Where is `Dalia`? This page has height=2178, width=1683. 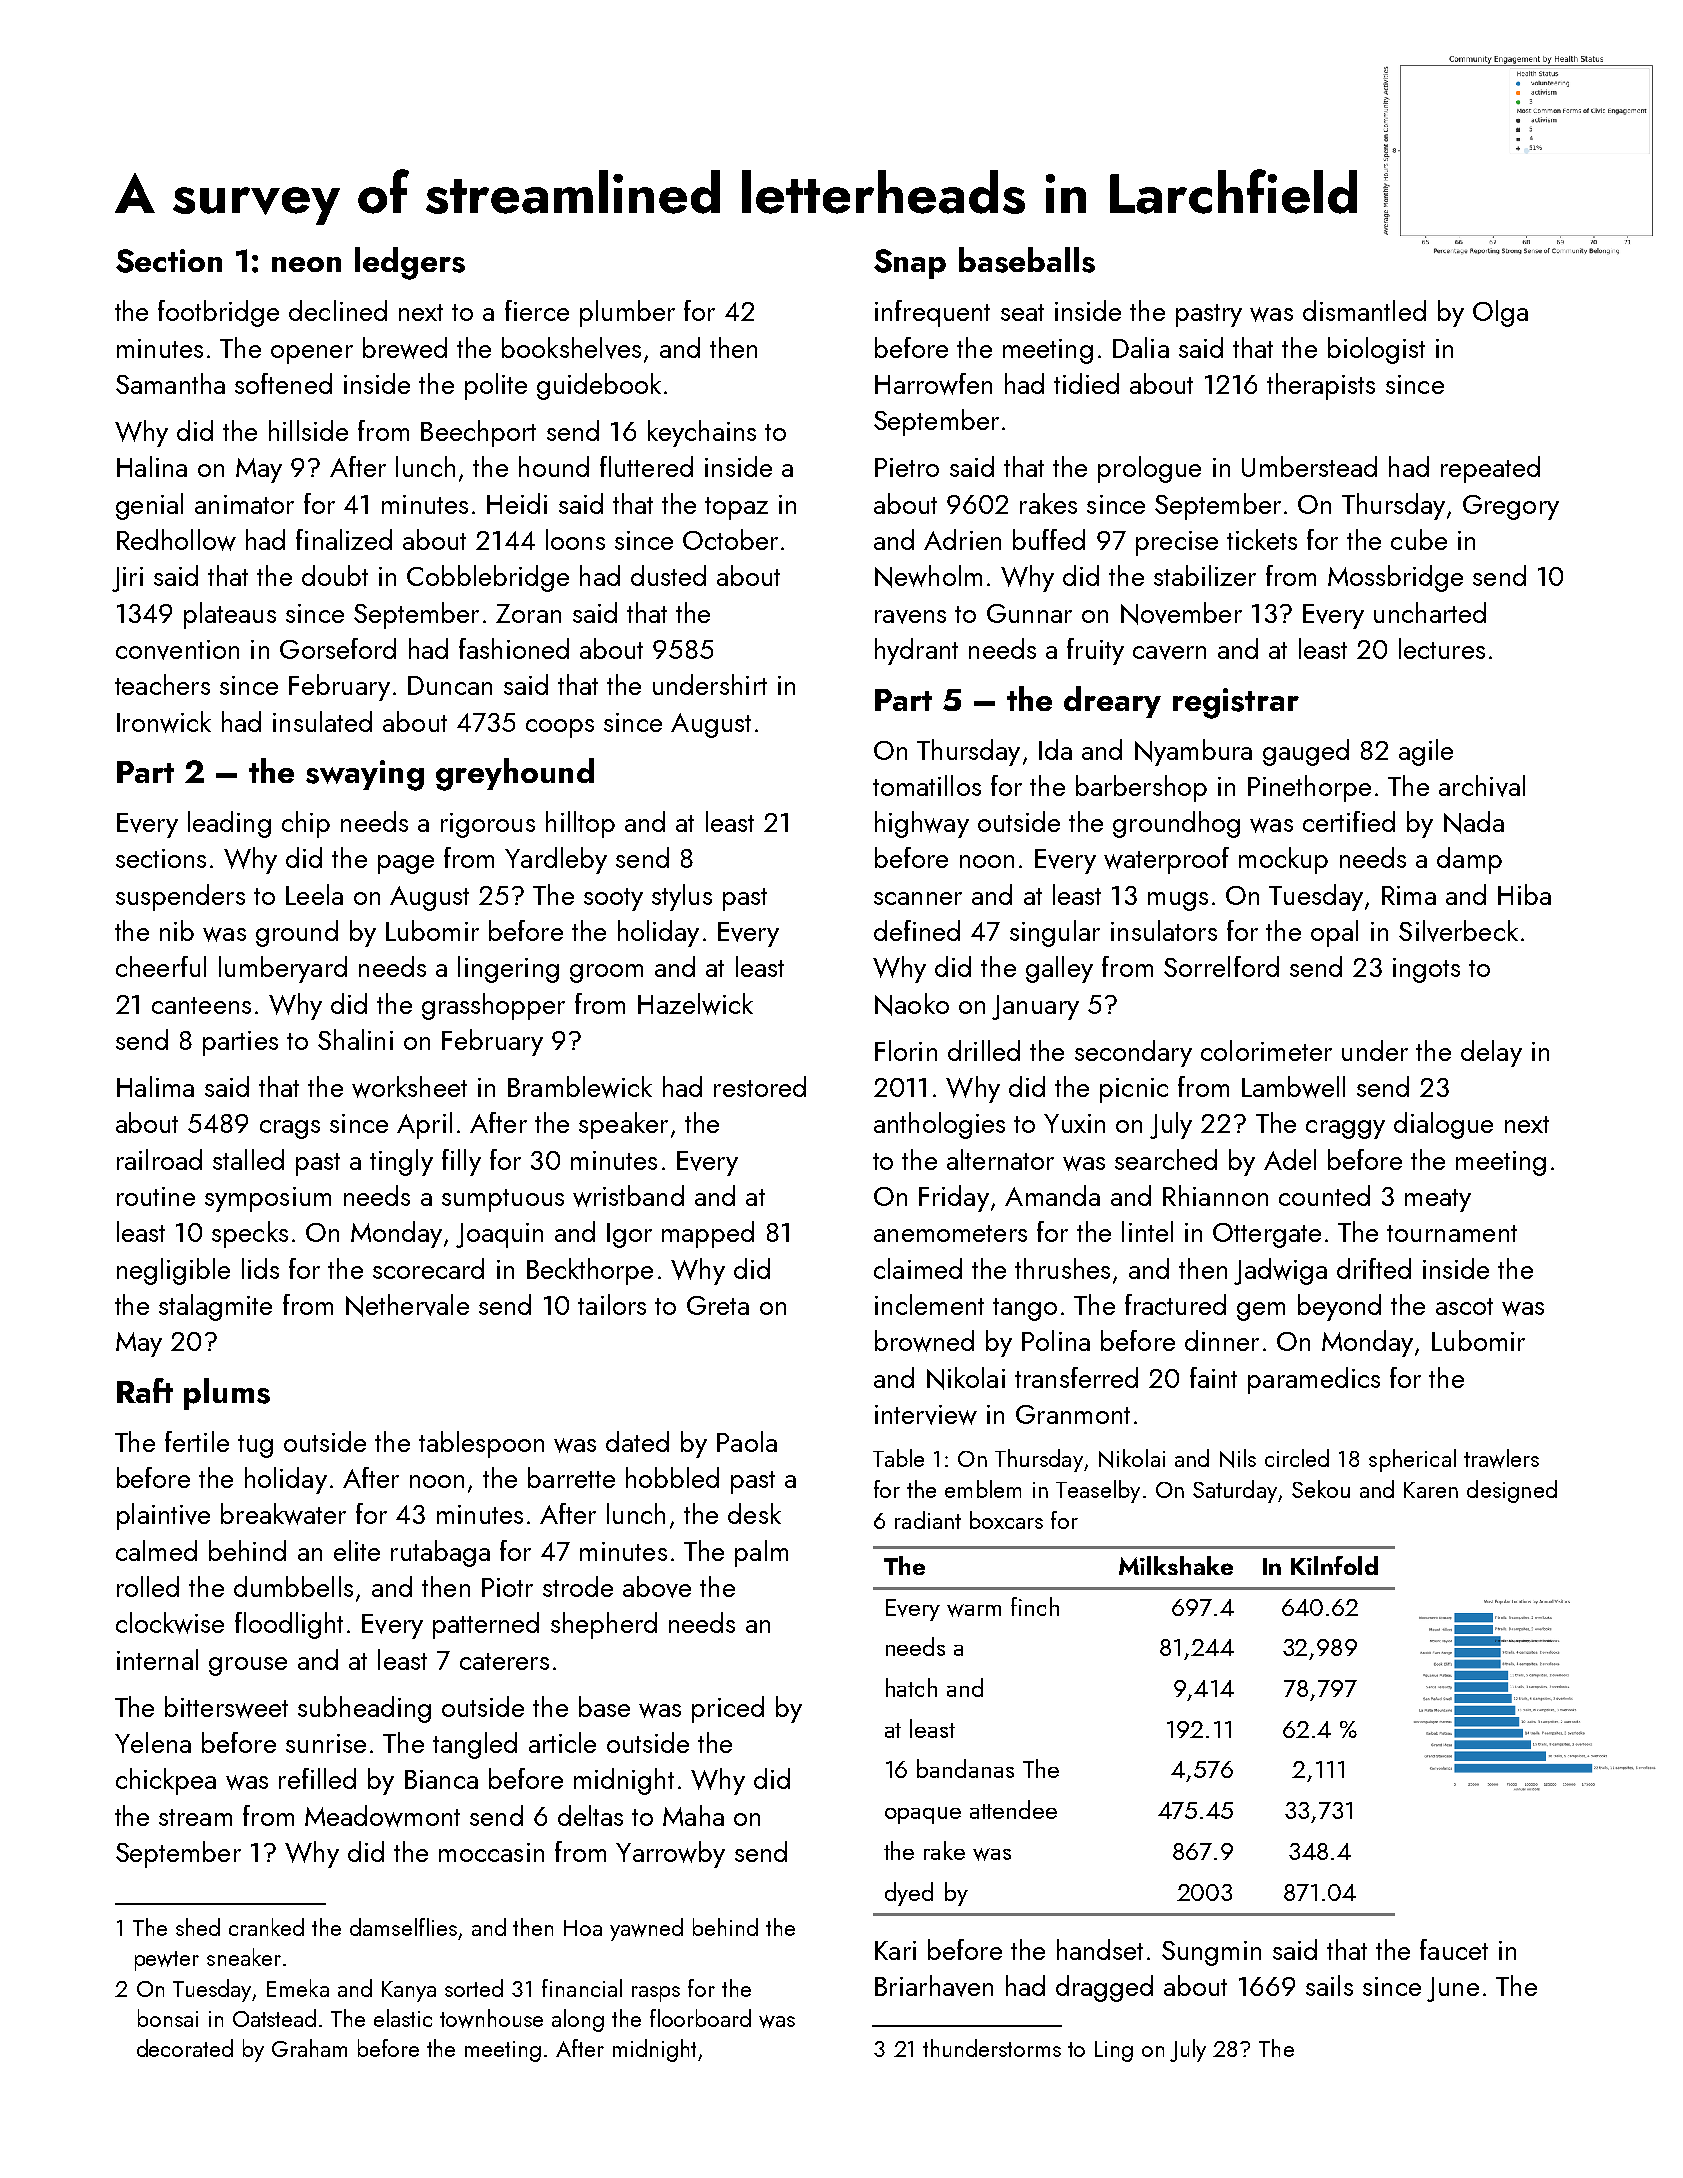 Dalia is located at coordinates (1141, 347).
